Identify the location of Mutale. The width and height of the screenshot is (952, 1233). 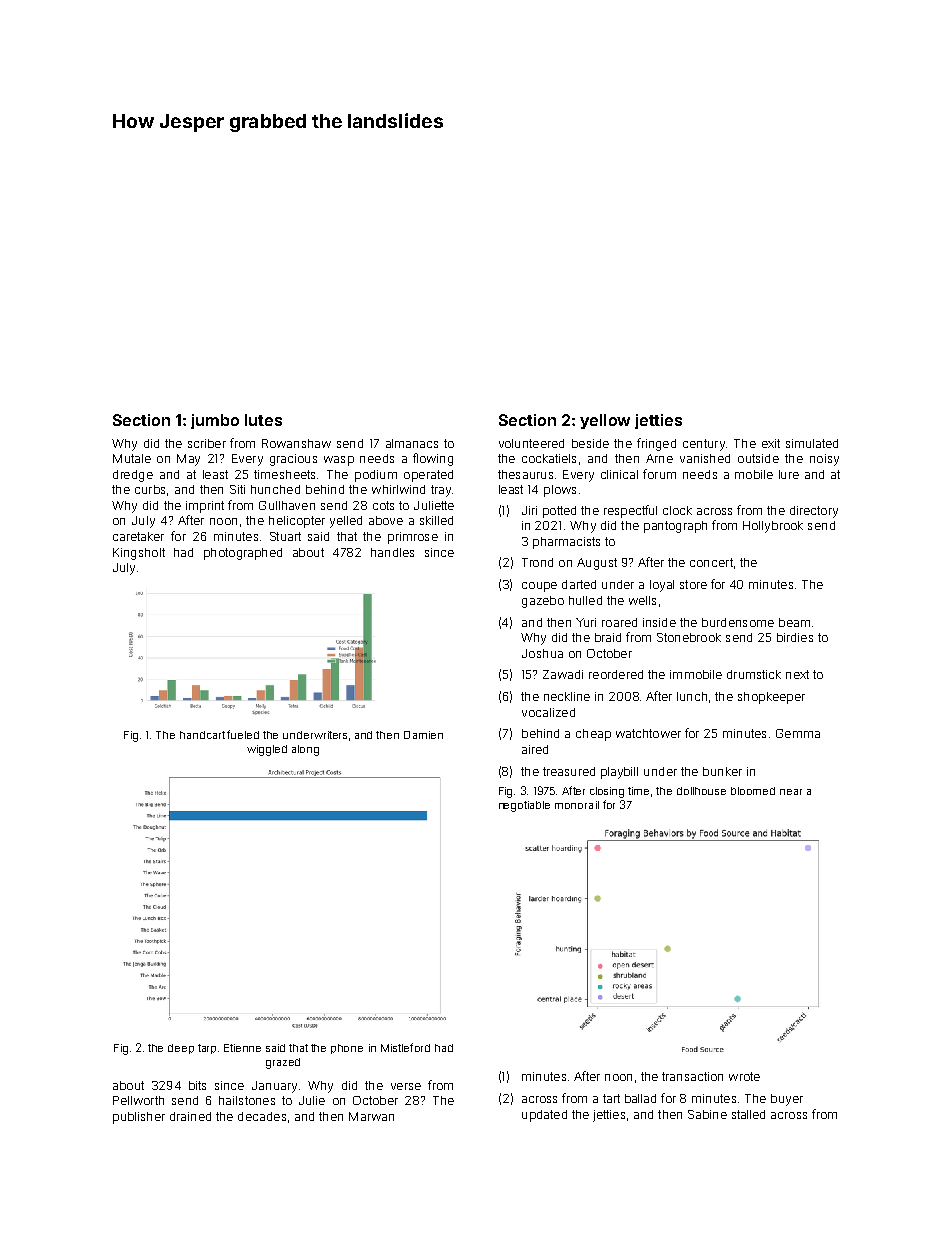
(132, 458).
